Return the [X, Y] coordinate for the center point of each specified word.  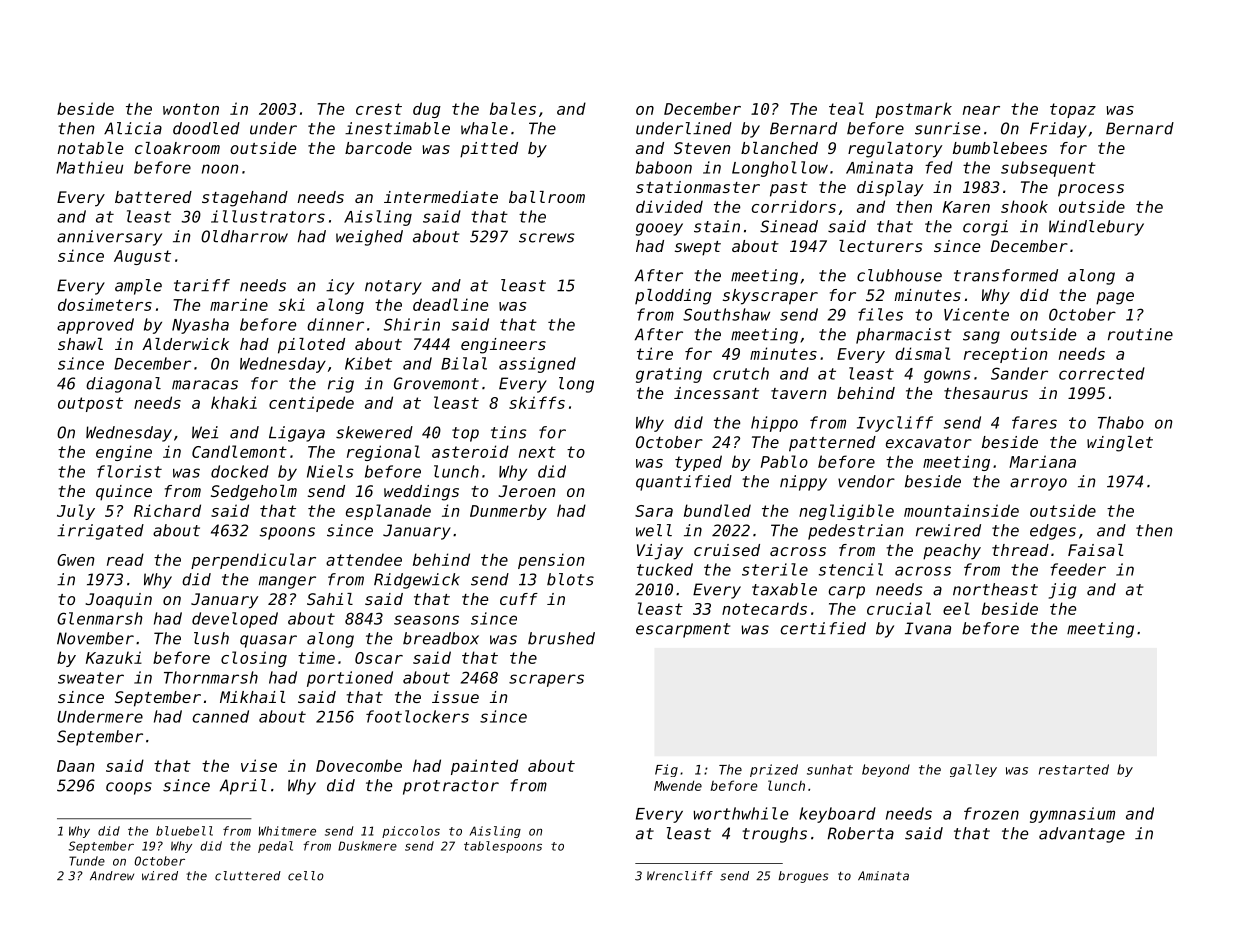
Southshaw [726, 314]
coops [129, 788]
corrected [1102, 373]
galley [973, 770]
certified [823, 628]
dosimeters [105, 304]
